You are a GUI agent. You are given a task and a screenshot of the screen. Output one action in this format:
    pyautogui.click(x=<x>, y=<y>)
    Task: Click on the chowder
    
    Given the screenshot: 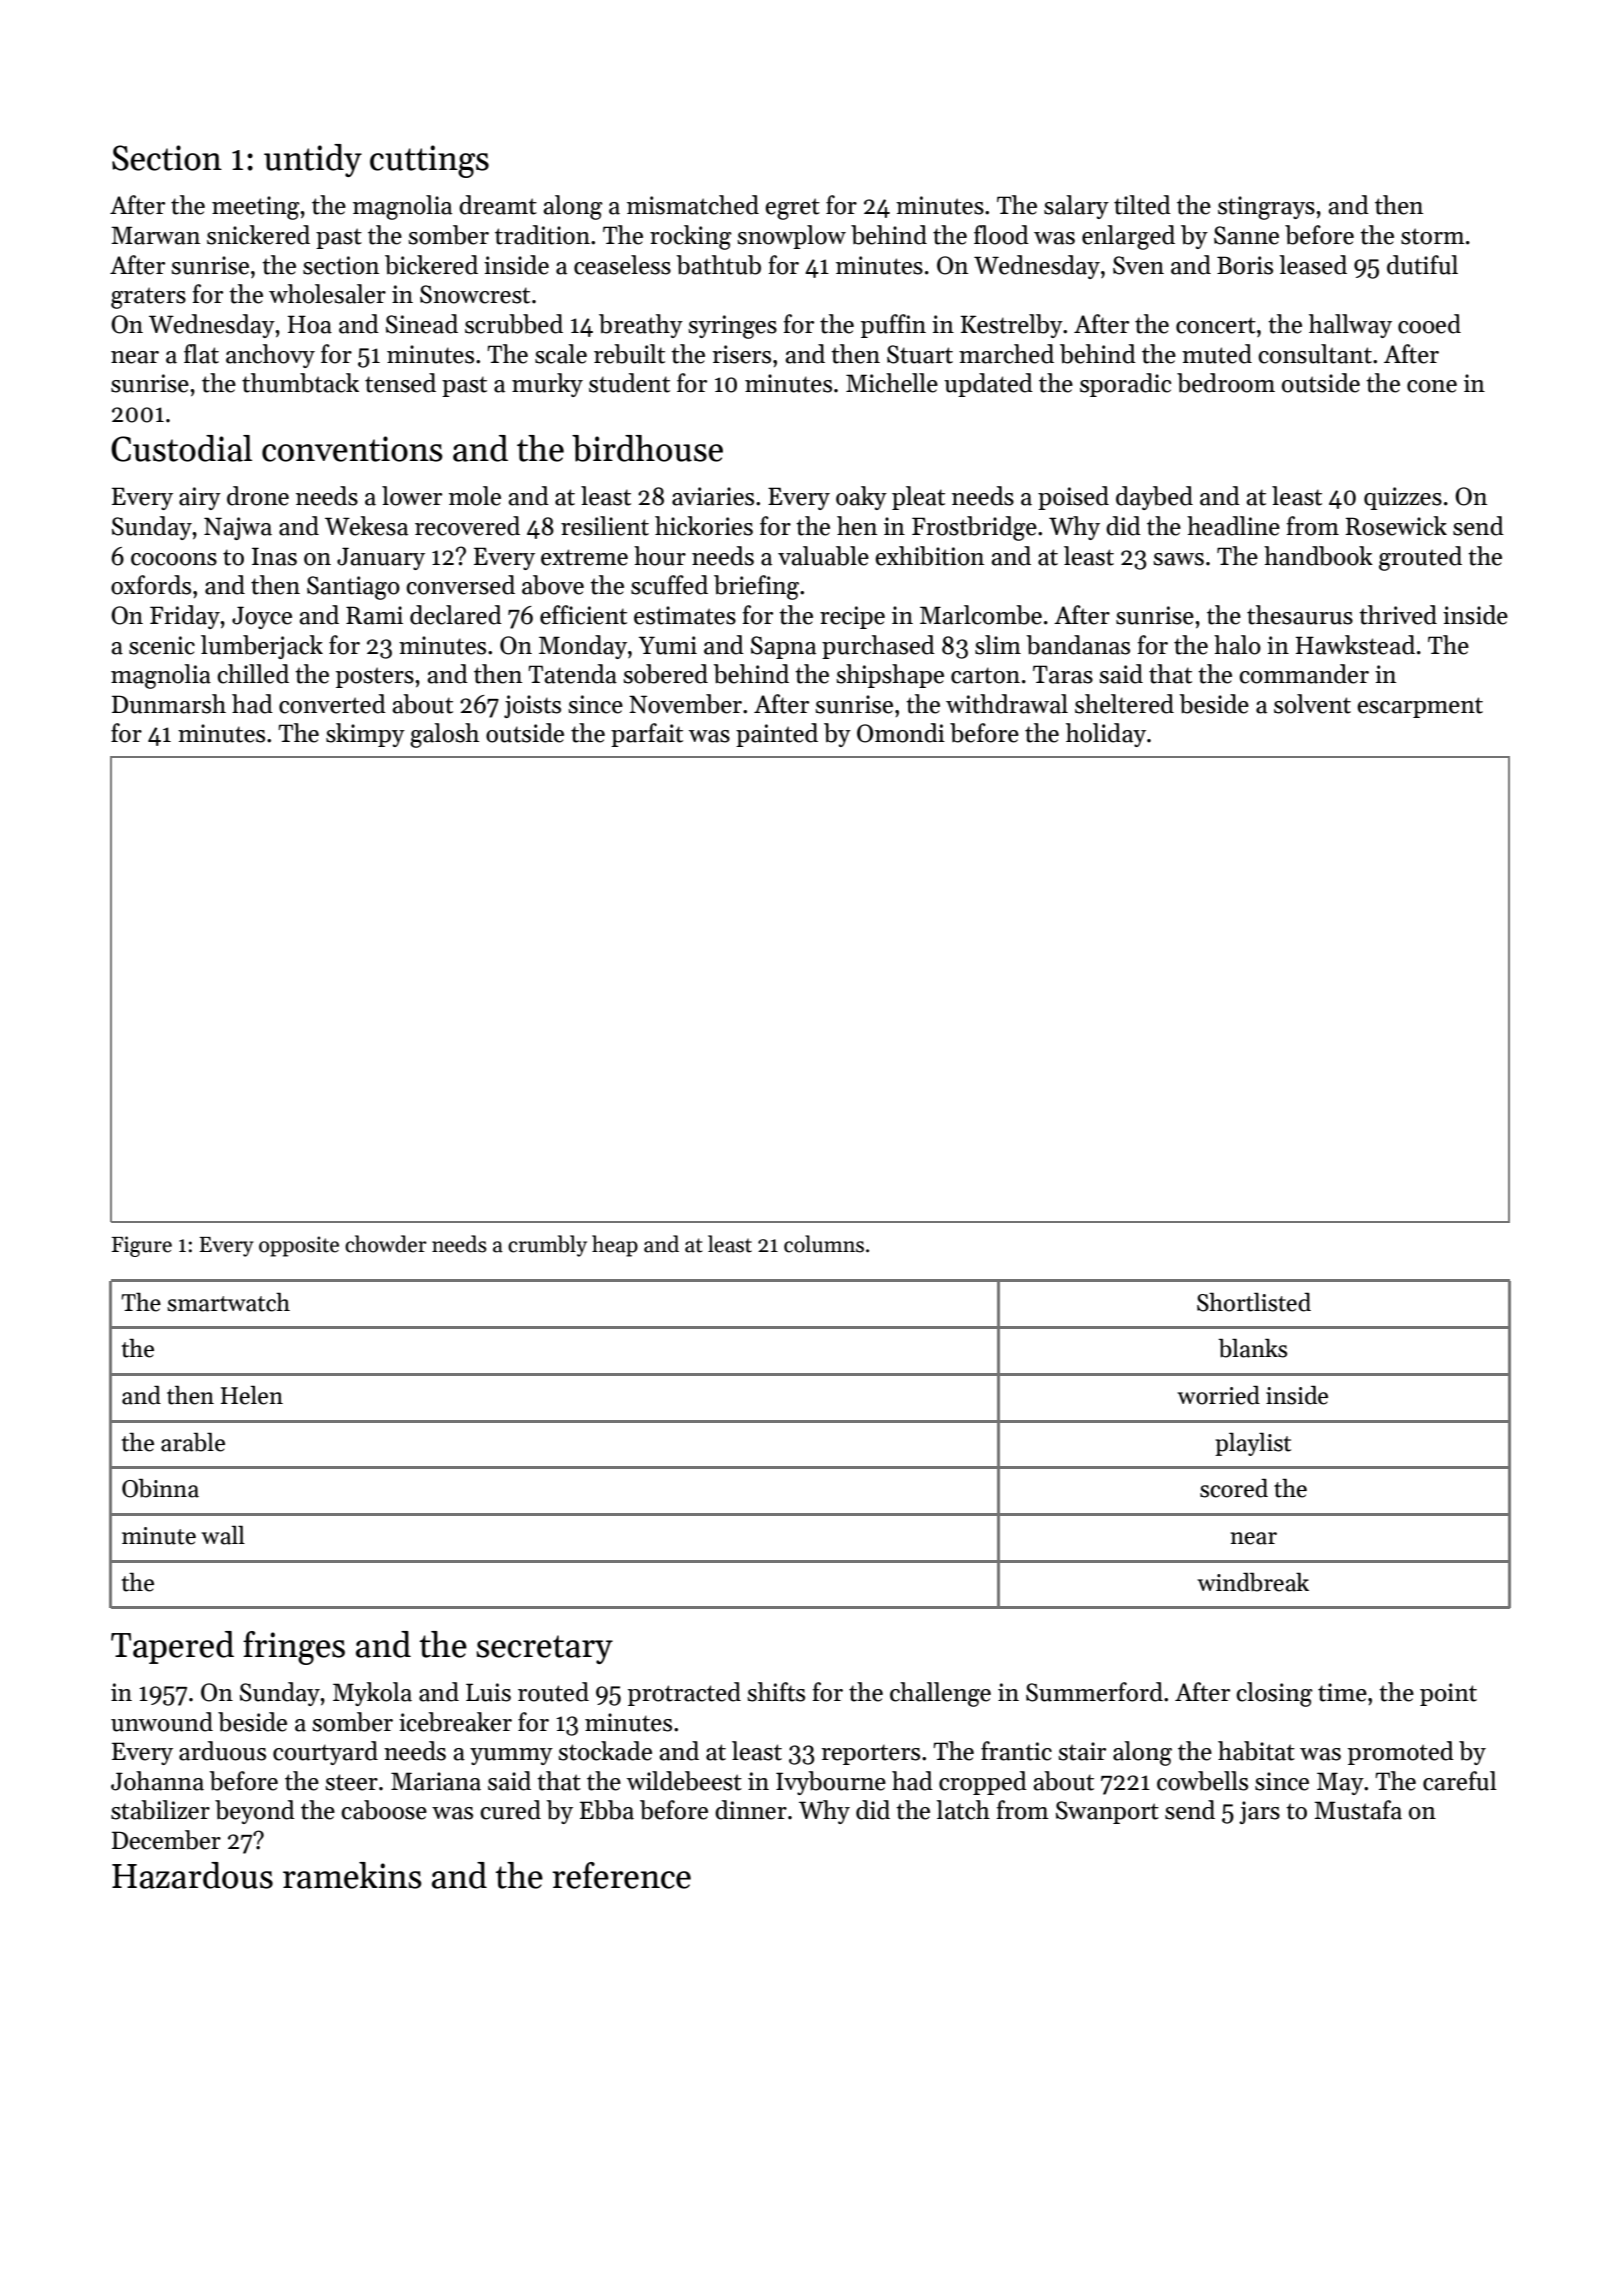 What is the action you would take?
    pyautogui.click(x=386, y=1244)
